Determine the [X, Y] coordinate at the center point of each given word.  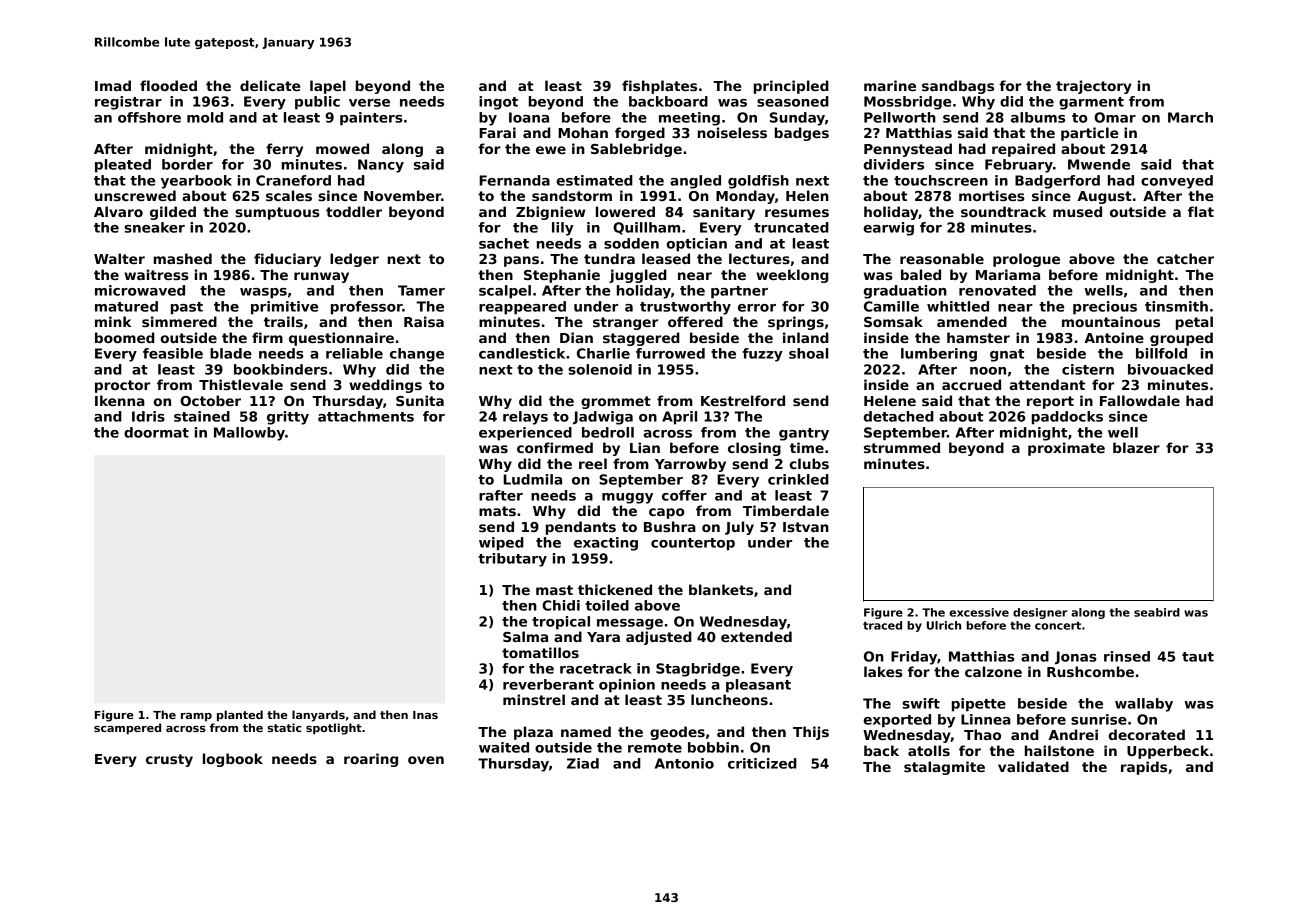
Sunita [420, 400]
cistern [1088, 369]
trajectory [1094, 87]
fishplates [659, 87]
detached [899, 416]
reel [593, 463]
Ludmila [532, 479]
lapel [328, 87]
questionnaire [341, 339]
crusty [169, 760]
